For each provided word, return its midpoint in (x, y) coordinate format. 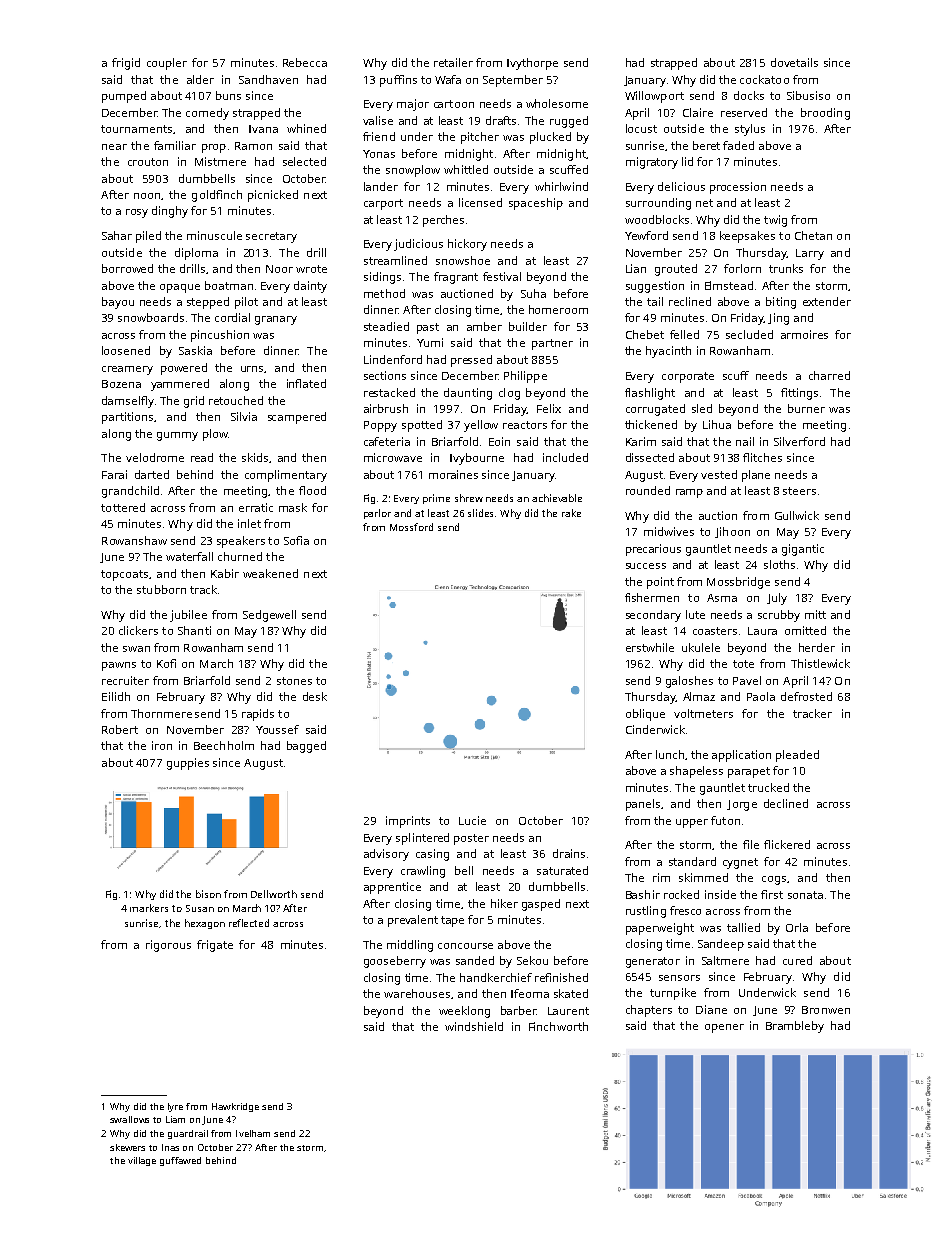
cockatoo (764, 79)
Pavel (747, 680)
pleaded (797, 756)
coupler (167, 64)
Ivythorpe (532, 64)
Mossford (411, 527)
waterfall (189, 556)
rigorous (168, 946)
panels (643, 805)
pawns (119, 666)
